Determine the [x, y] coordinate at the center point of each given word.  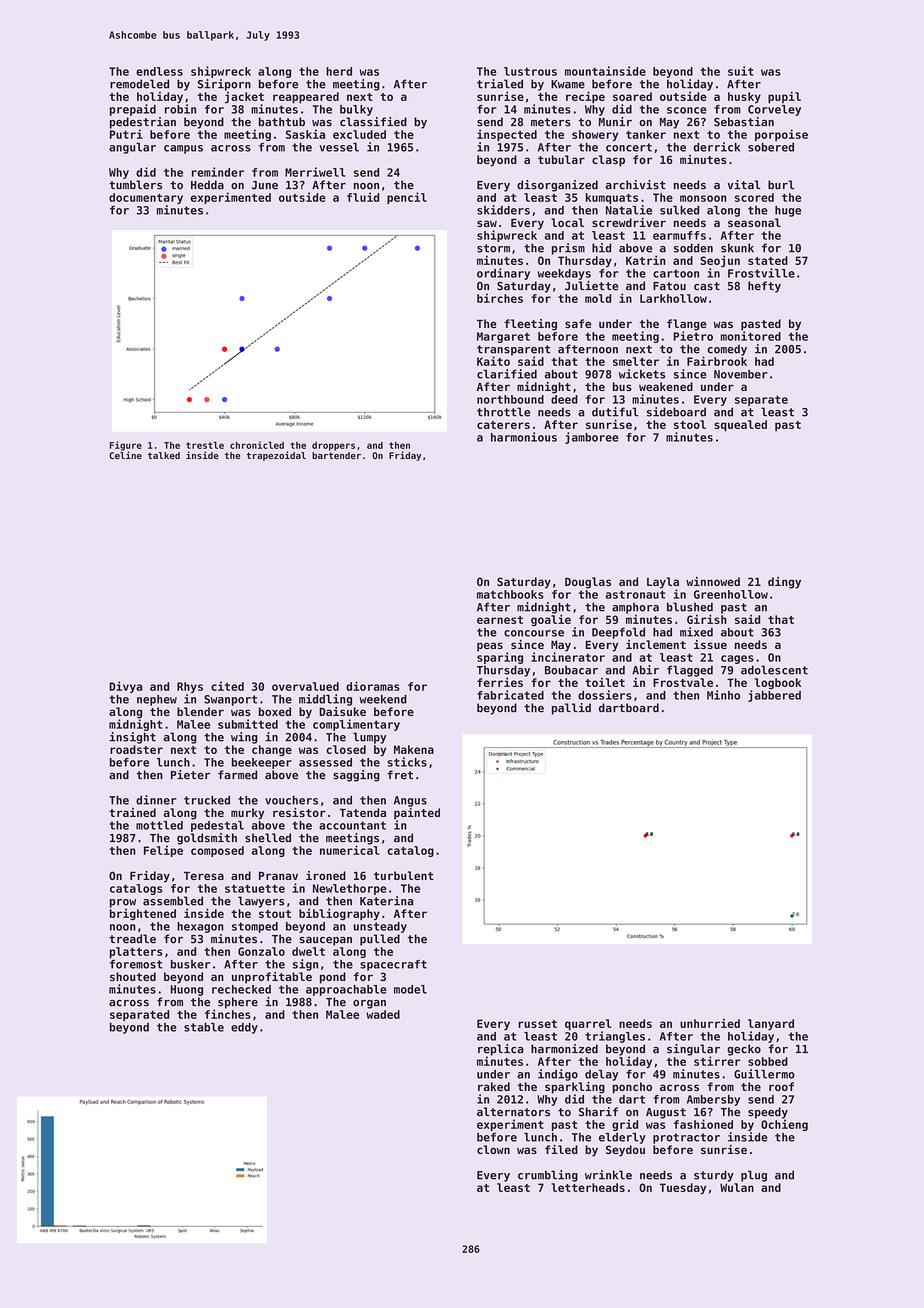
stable [204, 1027]
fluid [363, 197]
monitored [751, 336]
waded [383, 1014]
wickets [642, 374]
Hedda [207, 185]
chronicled [257, 445]
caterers [503, 425]
